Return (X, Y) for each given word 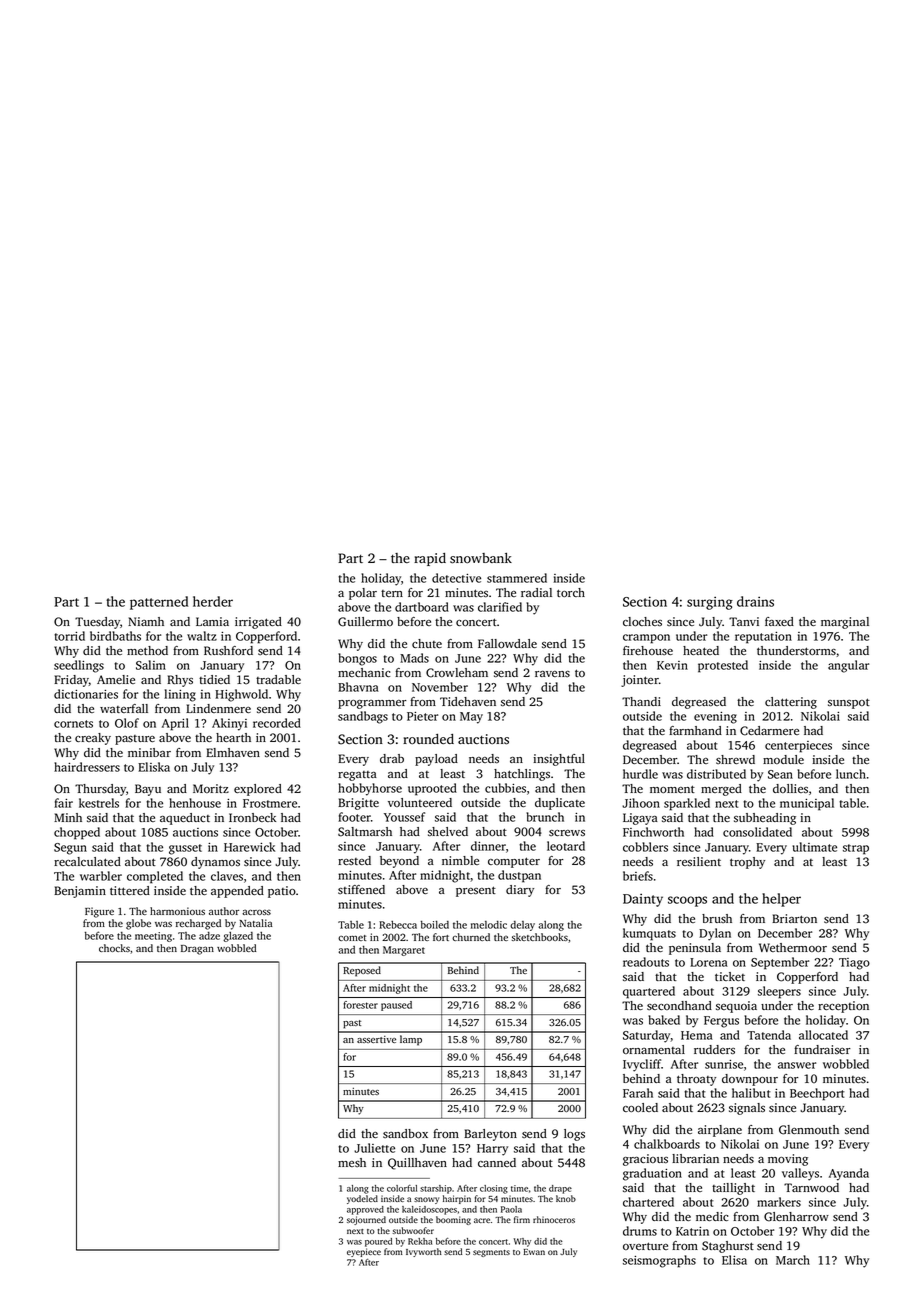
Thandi (641, 701)
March (793, 1260)
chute (427, 643)
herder (213, 601)
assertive (376, 1039)
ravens (552, 674)
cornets (73, 724)
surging (710, 603)
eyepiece (364, 1252)
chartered (648, 1202)
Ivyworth (424, 1252)
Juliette (374, 1148)
